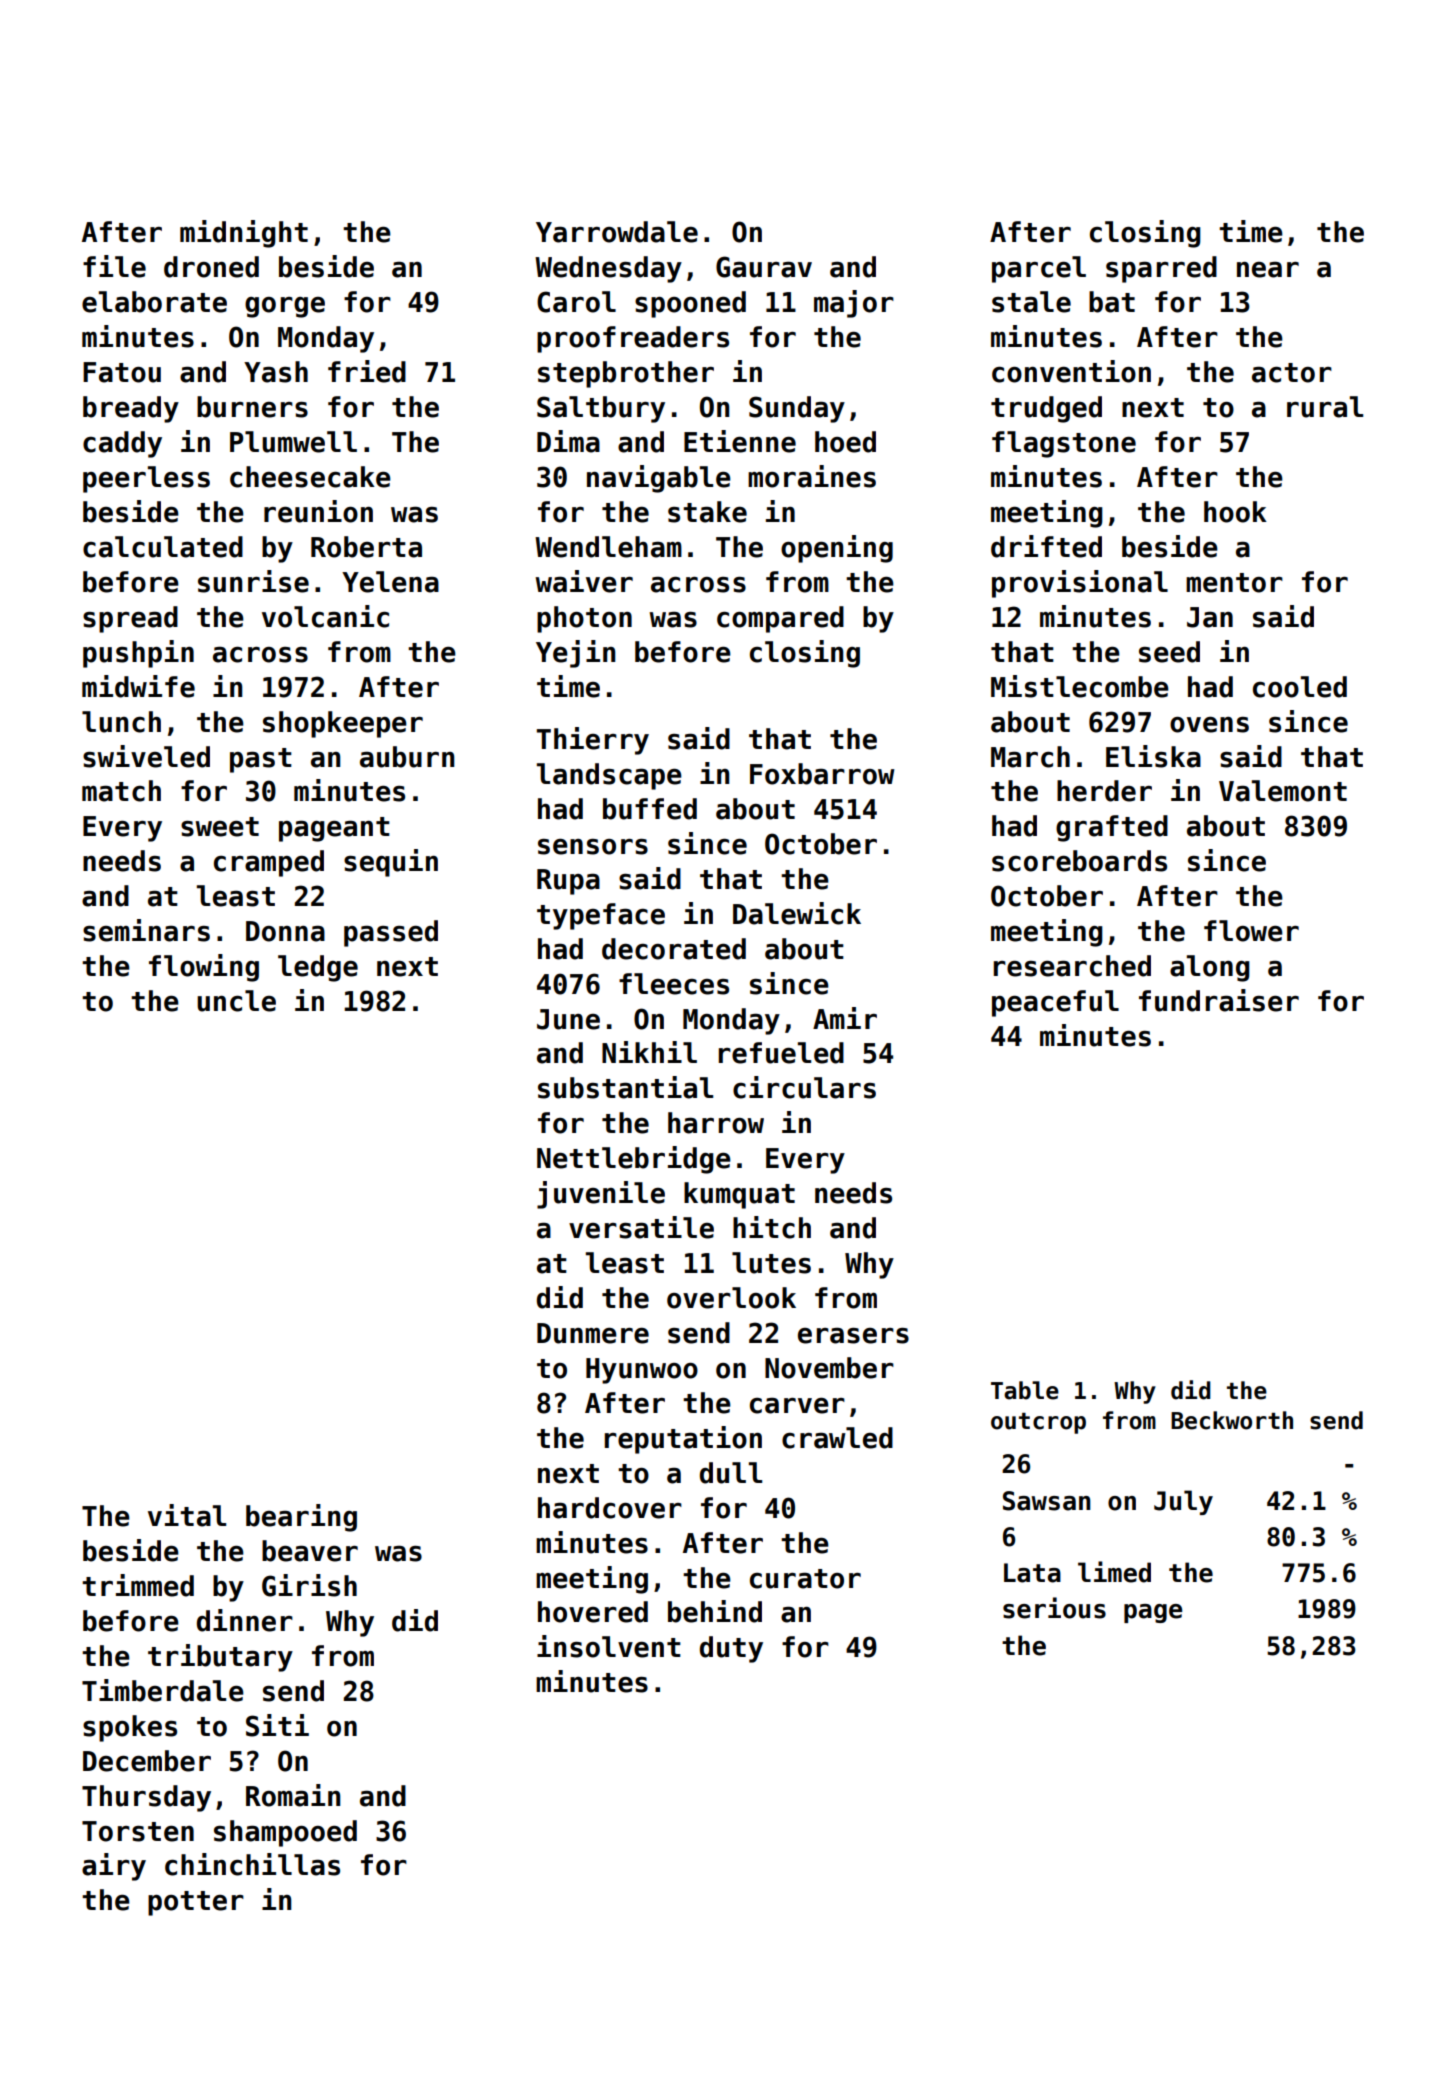 This screenshot has height=2100, width=1450. What do you see at coordinates (1112, 302) in the screenshot?
I see `bat` at bounding box center [1112, 302].
